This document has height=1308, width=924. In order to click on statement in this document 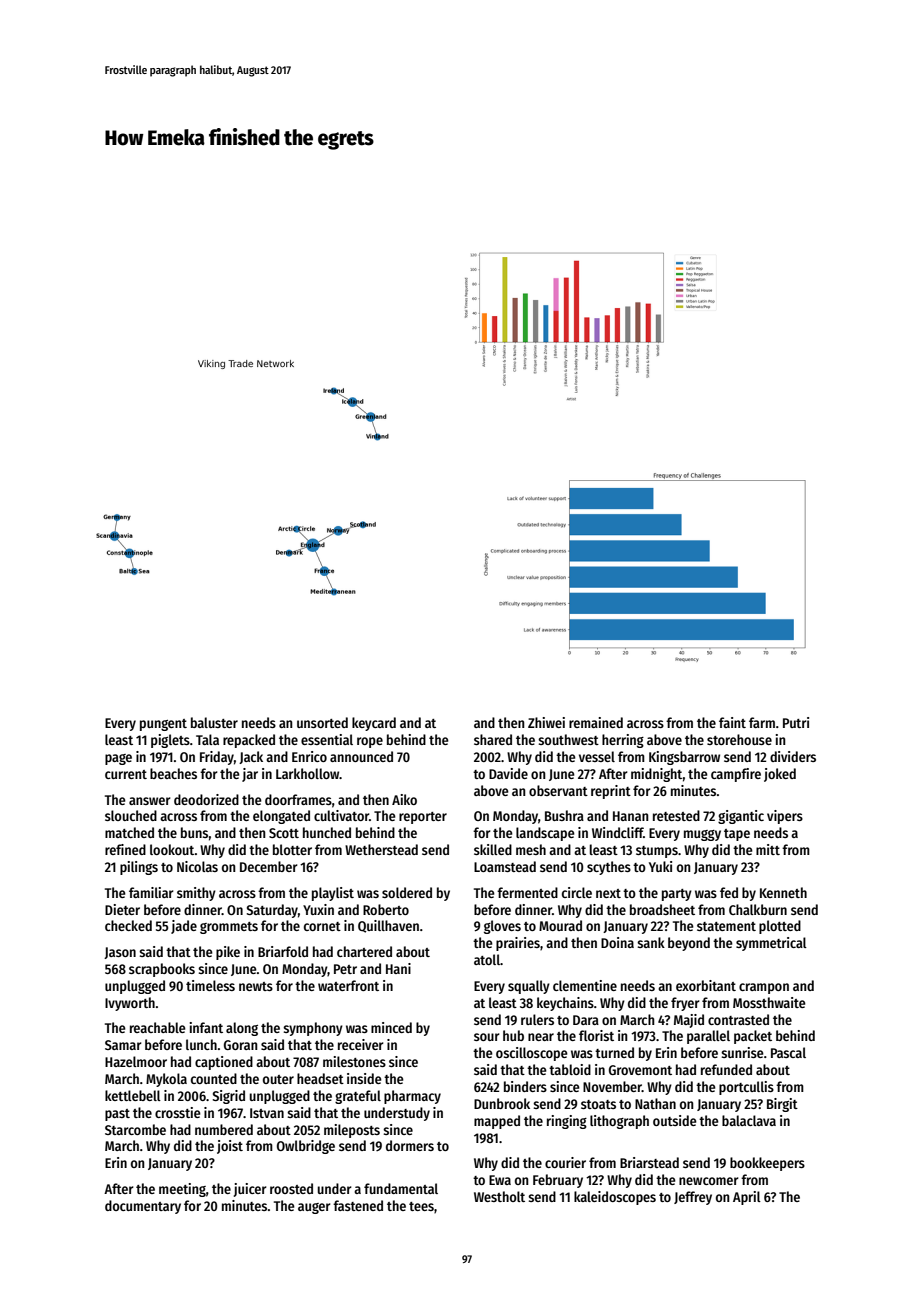, I will do `click(726, 926)`.
